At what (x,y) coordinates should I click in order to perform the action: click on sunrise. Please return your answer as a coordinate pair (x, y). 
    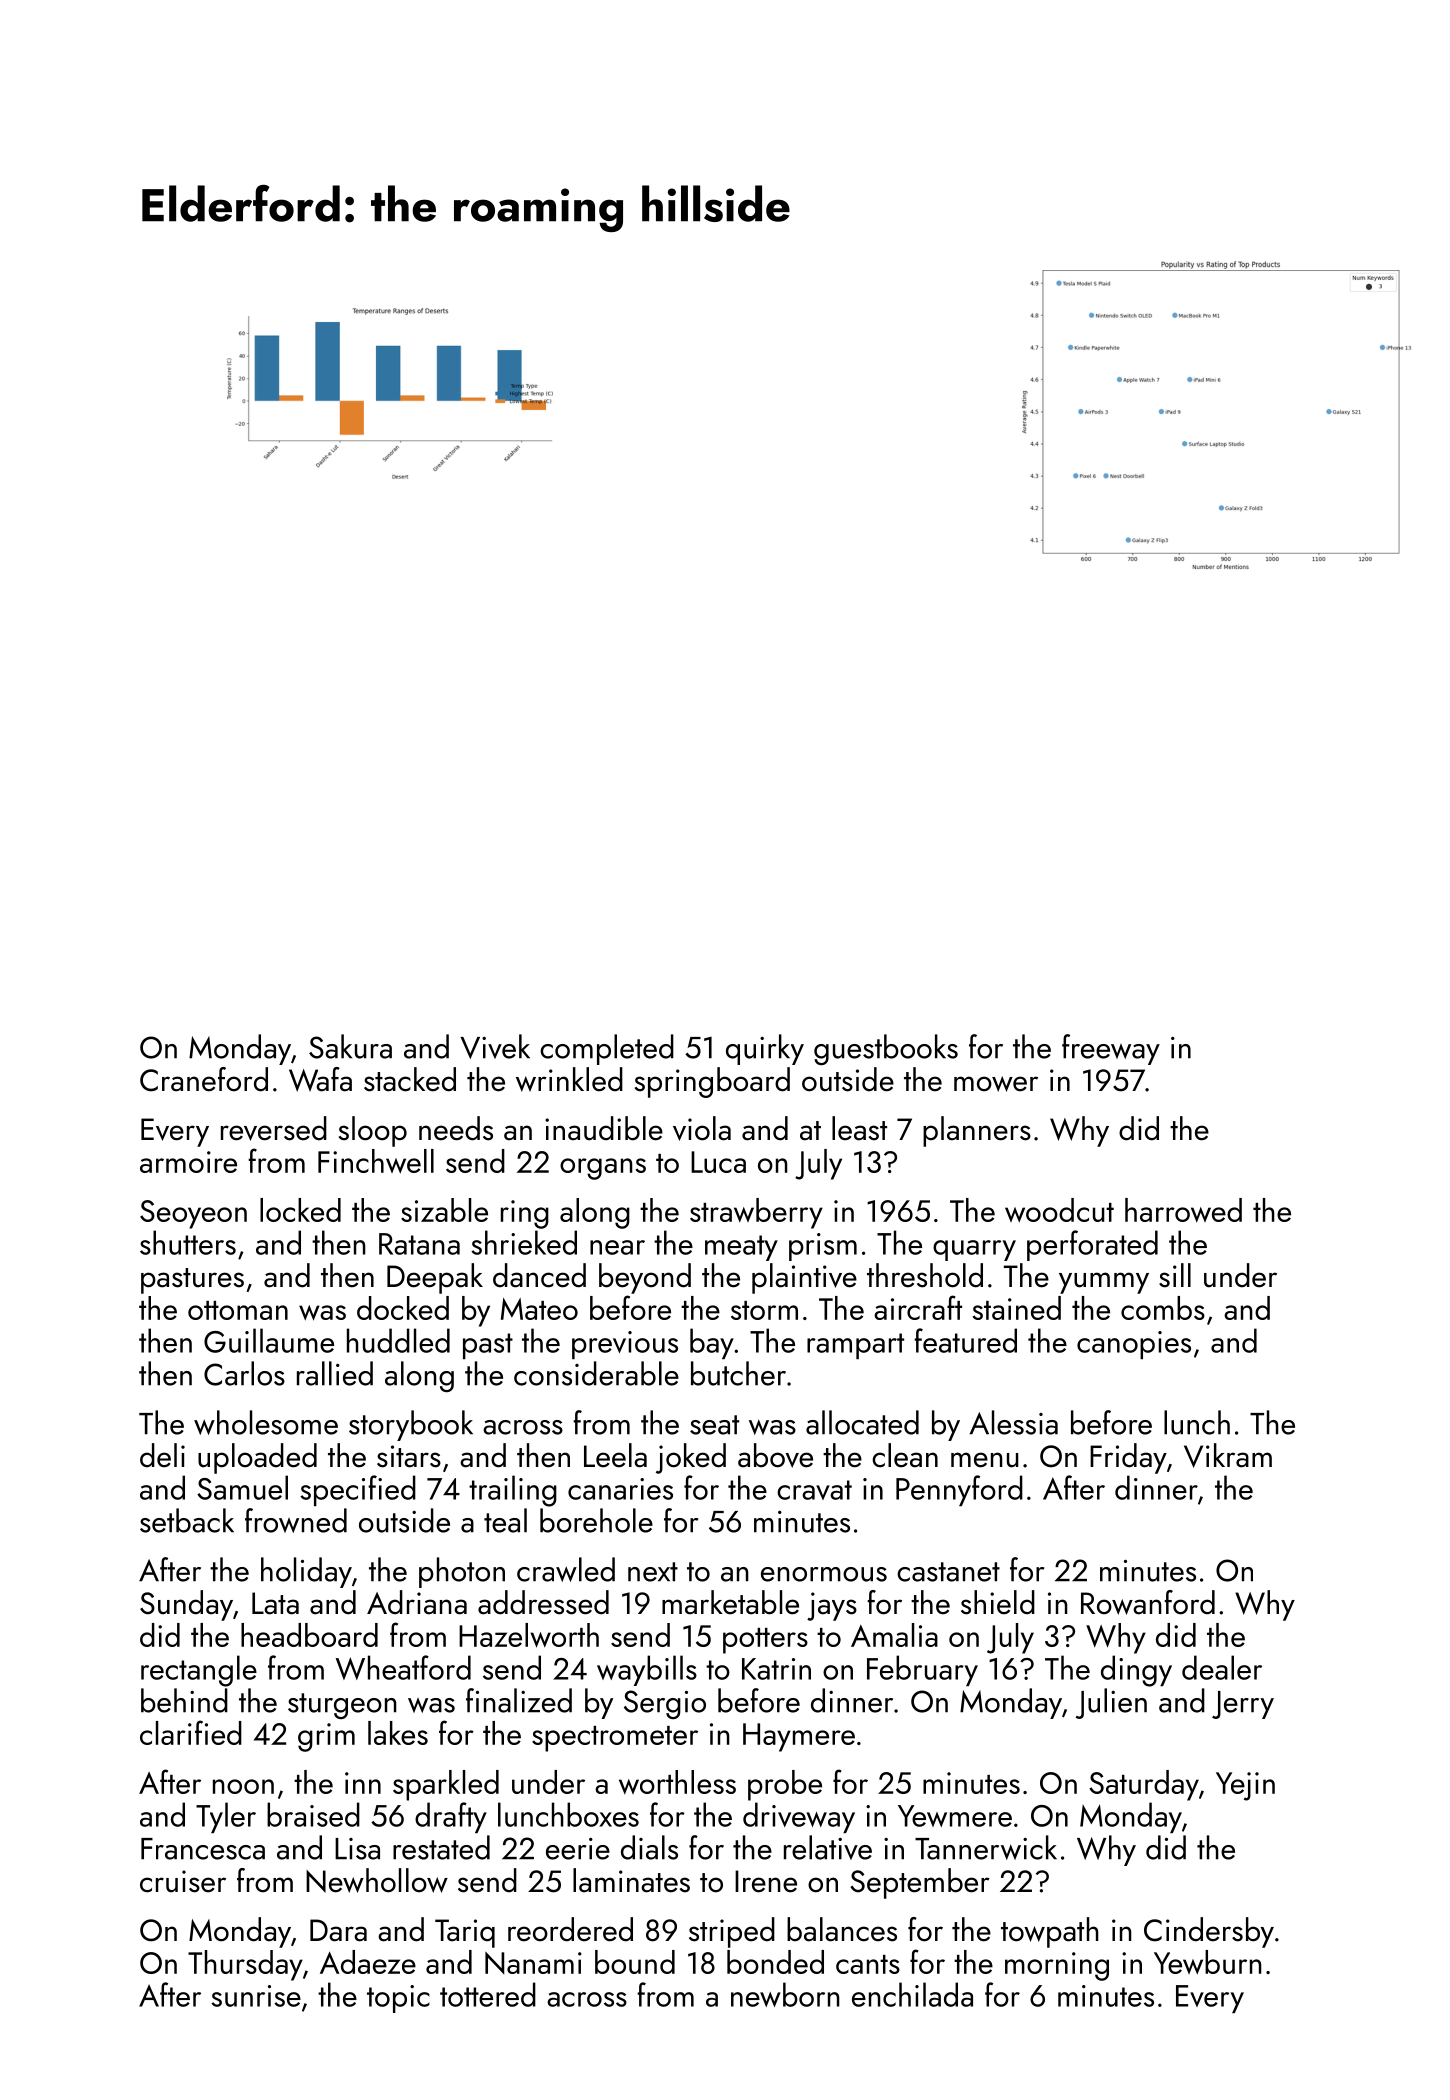
    Looking at the image, I should click on (256, 1996).
